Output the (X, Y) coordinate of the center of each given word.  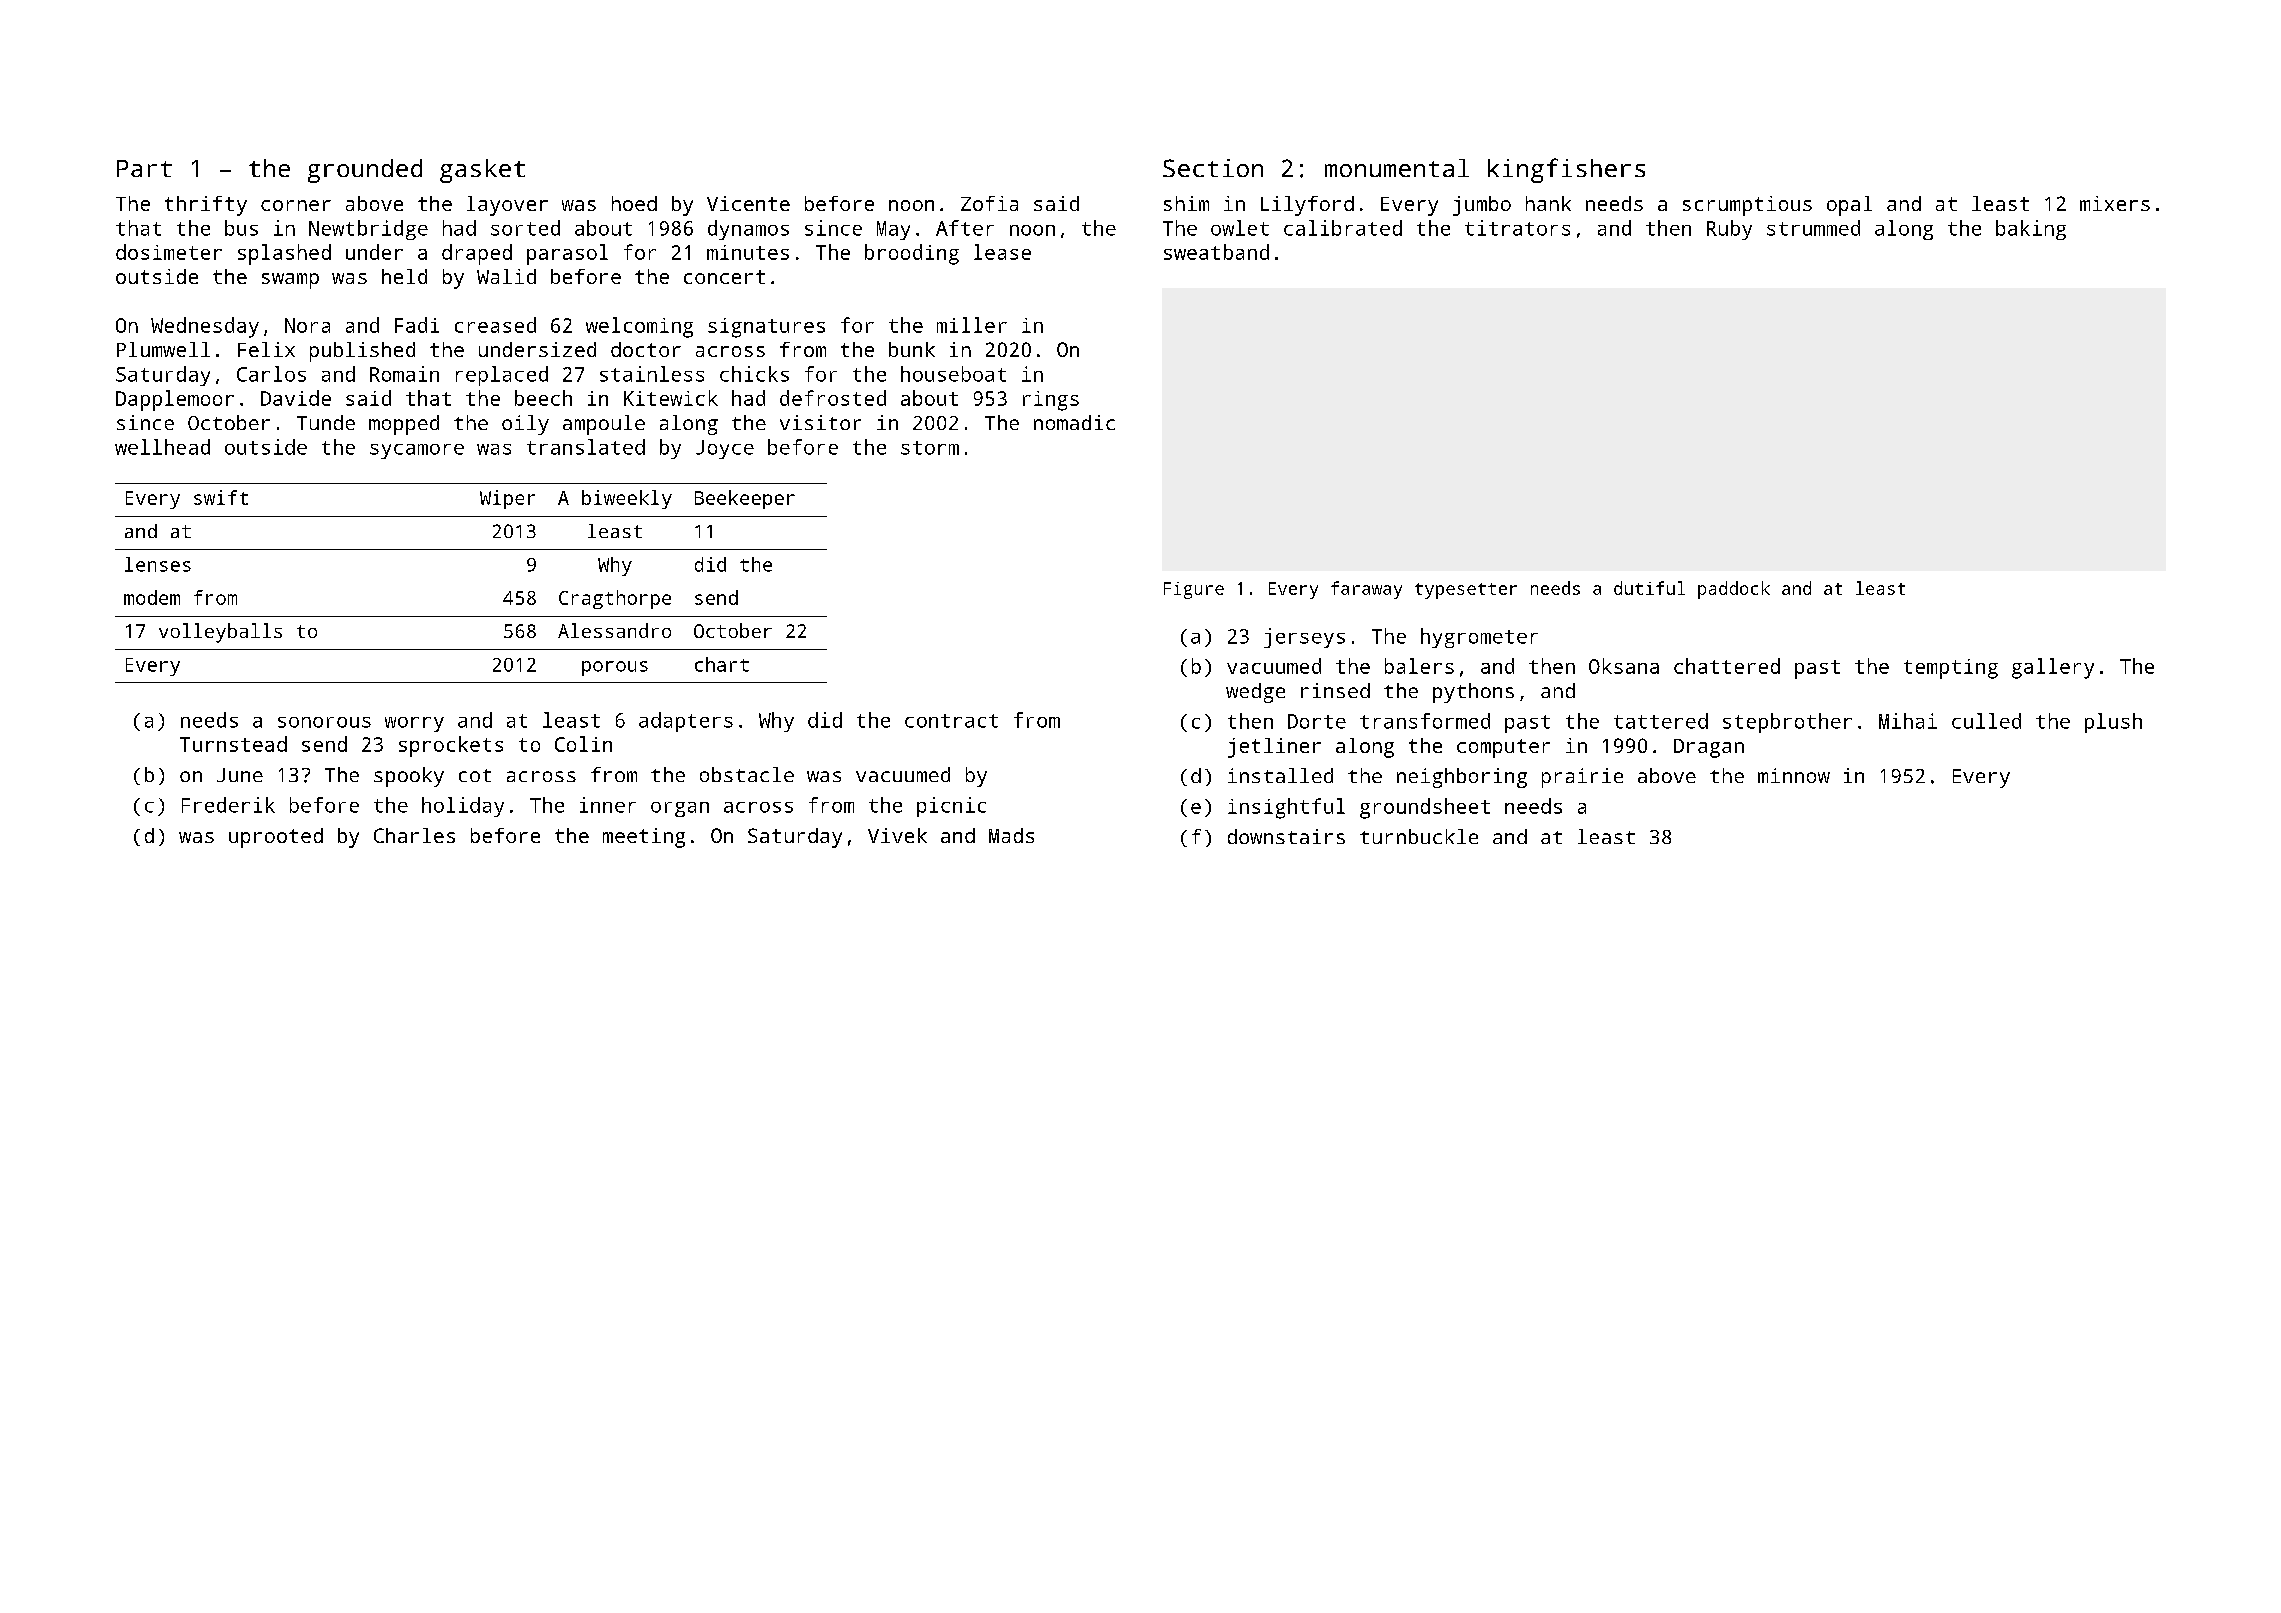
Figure (1194, 590)
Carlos (271, 374)
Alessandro (614, 630)
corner (296, 205)
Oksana (1624, 666)
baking (2031, 230)
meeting (644, 838)
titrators (1517, 228)
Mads (1011, 835)
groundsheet (1425, 808)
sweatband (1216, 252)
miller (972, 325)
